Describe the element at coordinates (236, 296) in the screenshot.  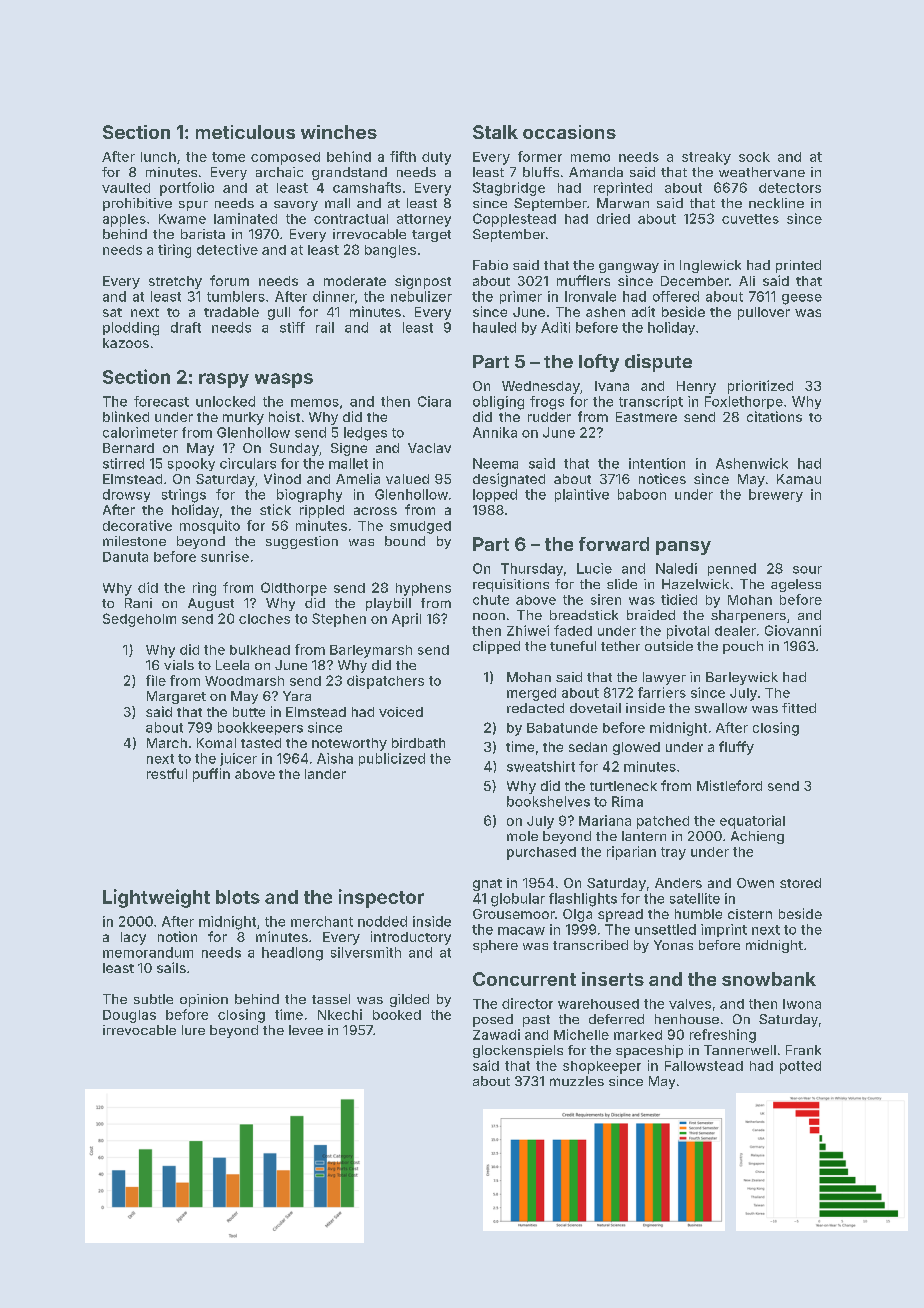
I see `tumblers` at that location.
